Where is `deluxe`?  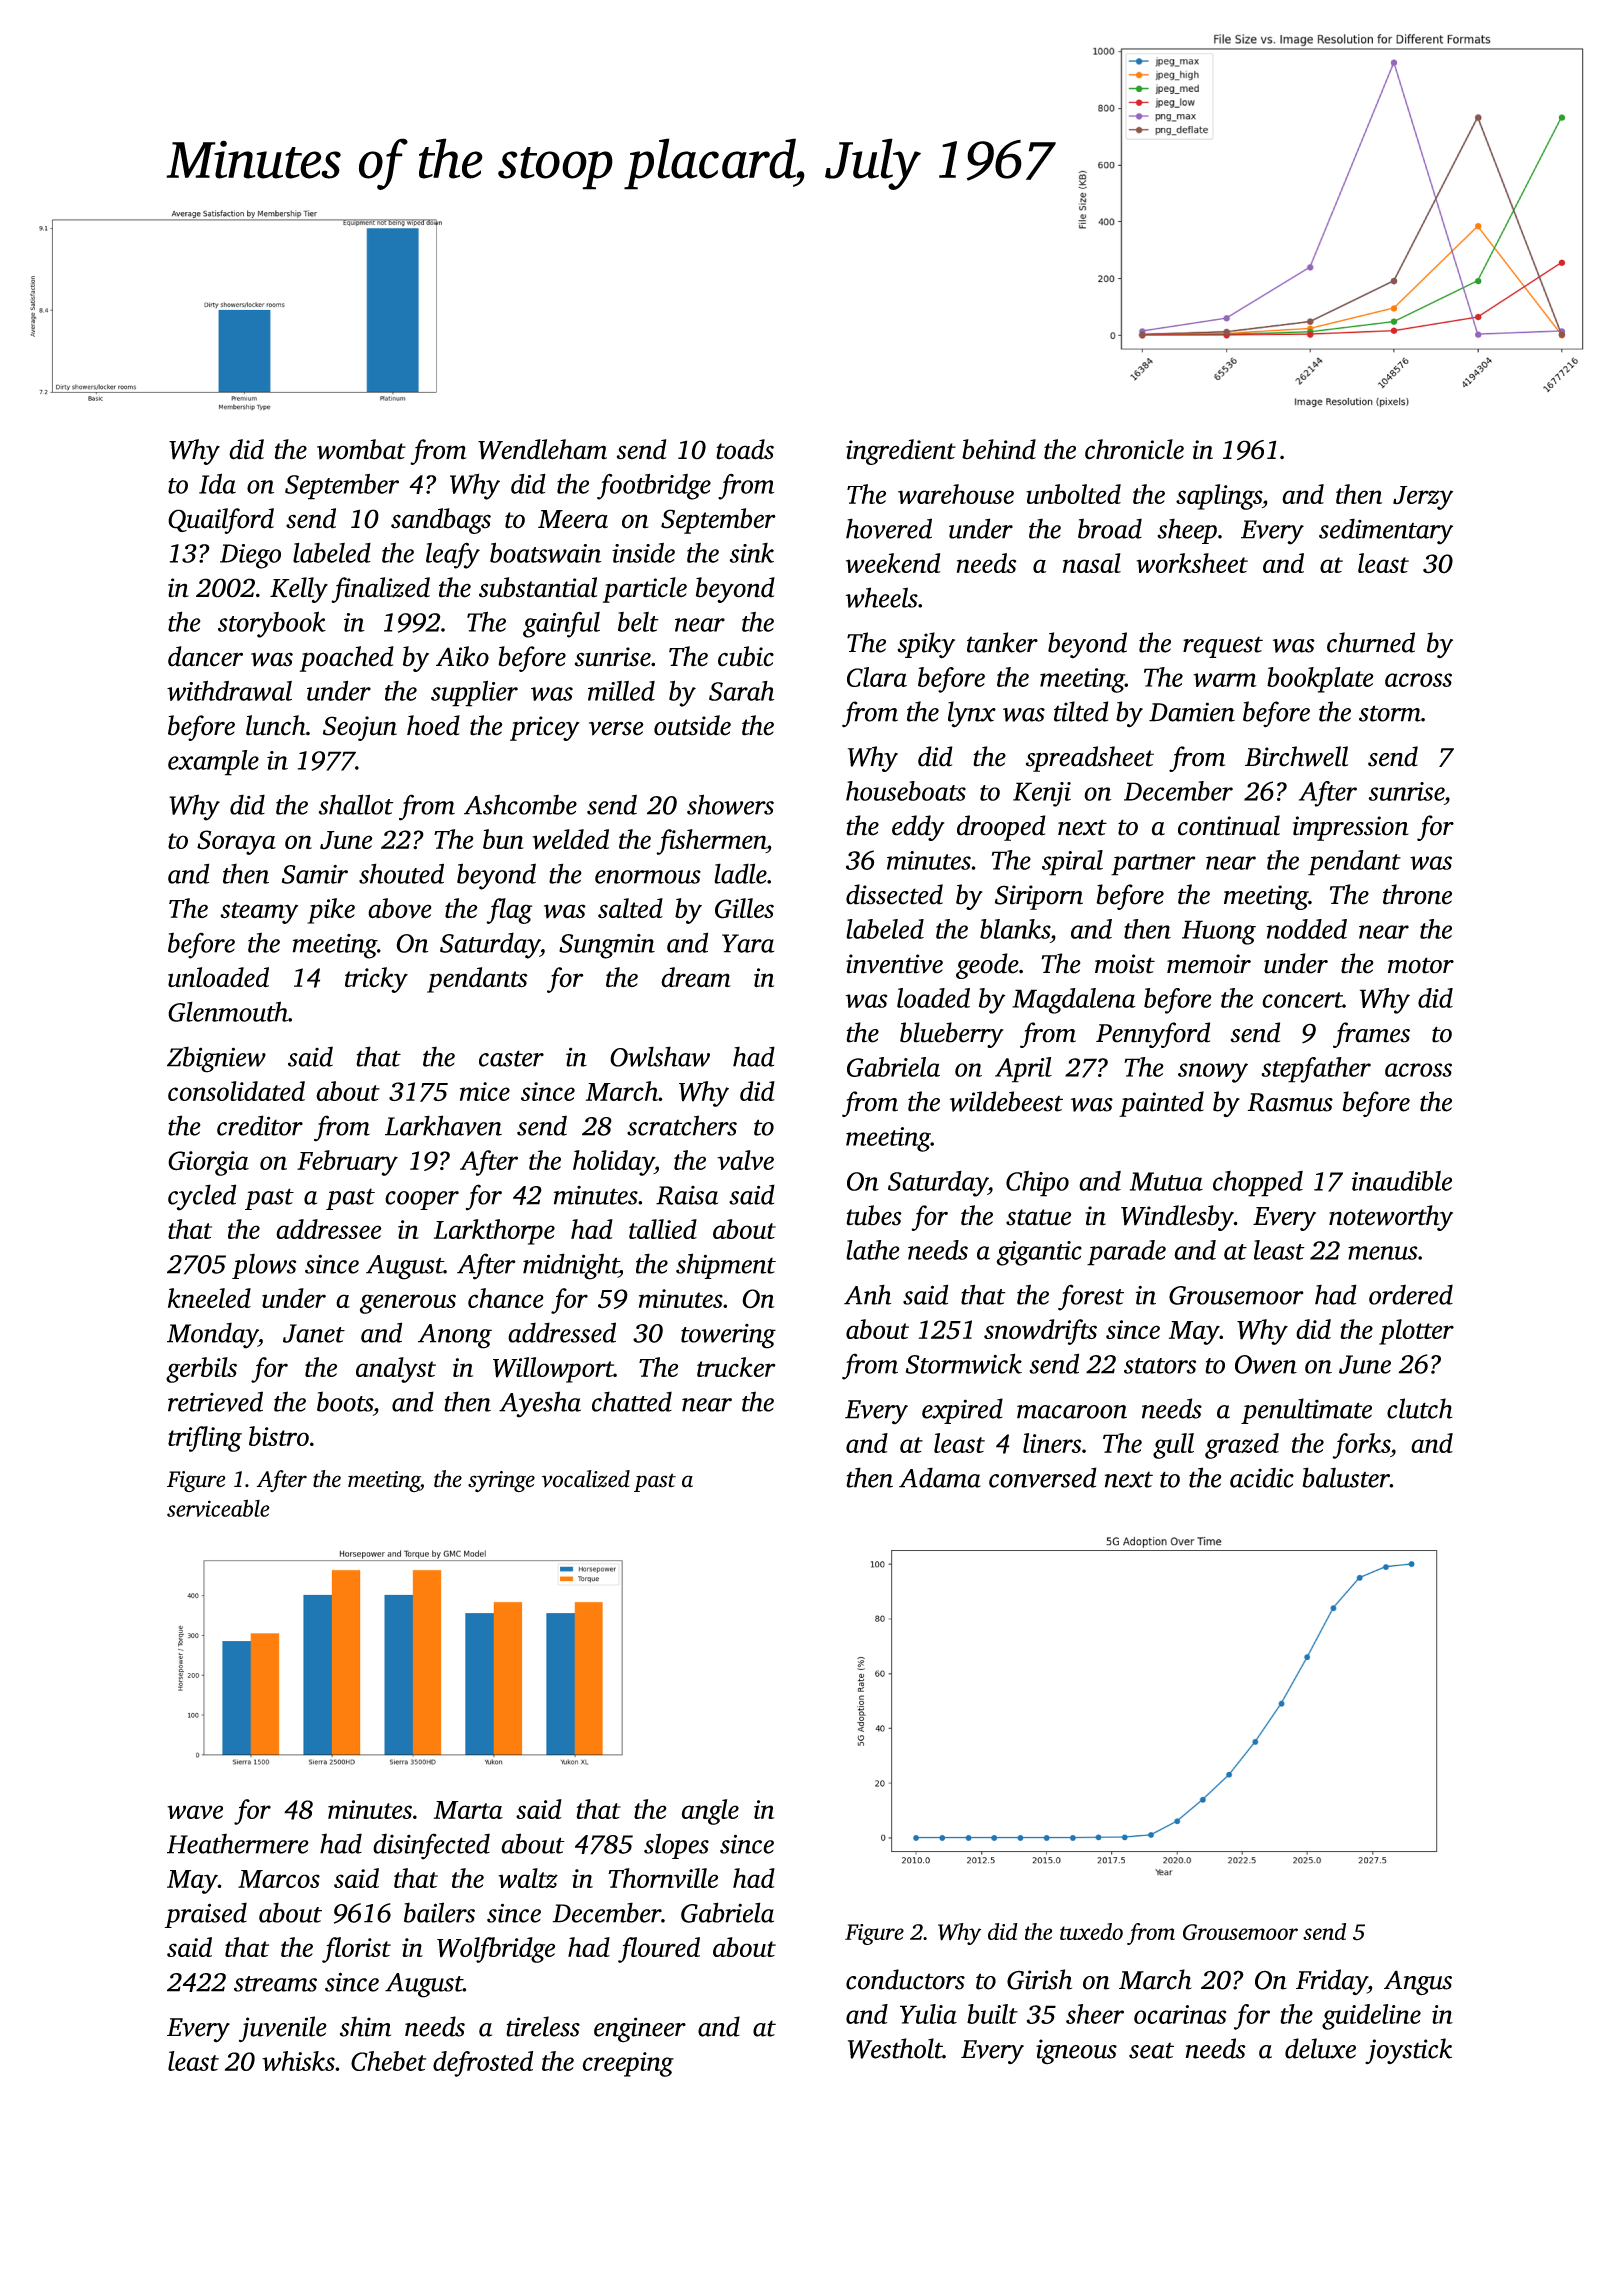 deluxe is located at coordinates (1320, 2048).
